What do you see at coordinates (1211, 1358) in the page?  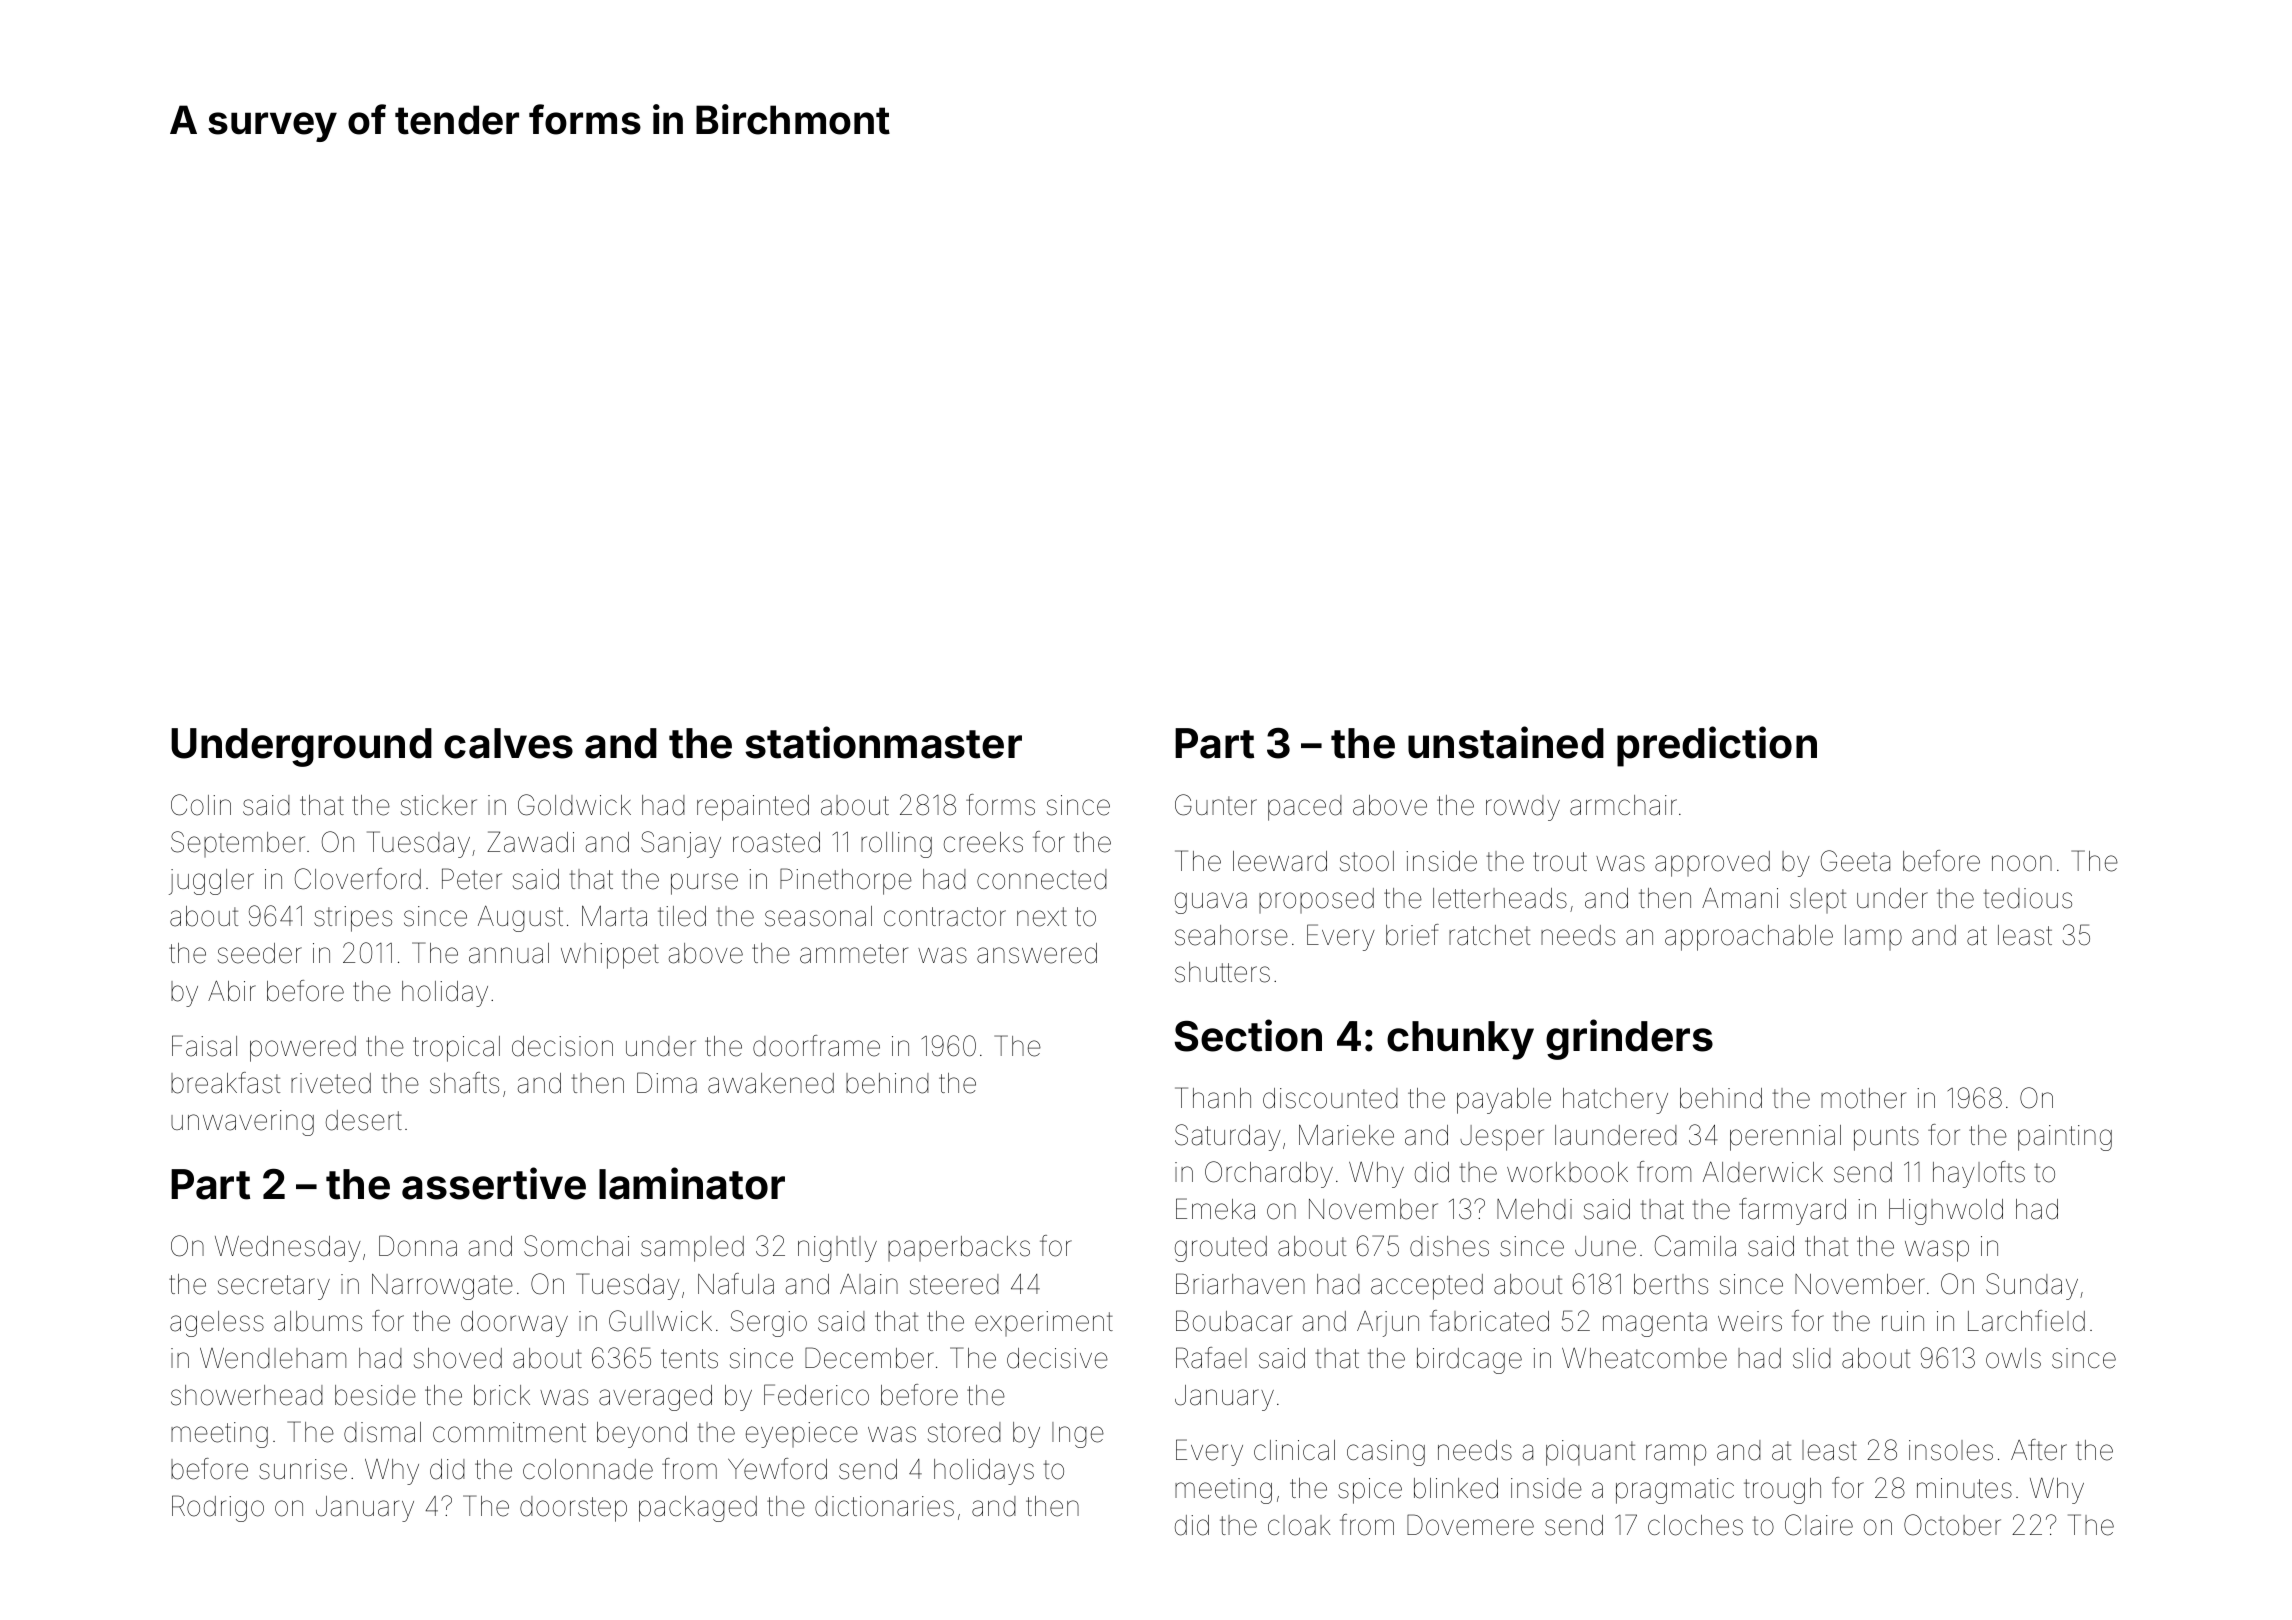 I see `Rafael` at bounding box center [1211, 1358].
